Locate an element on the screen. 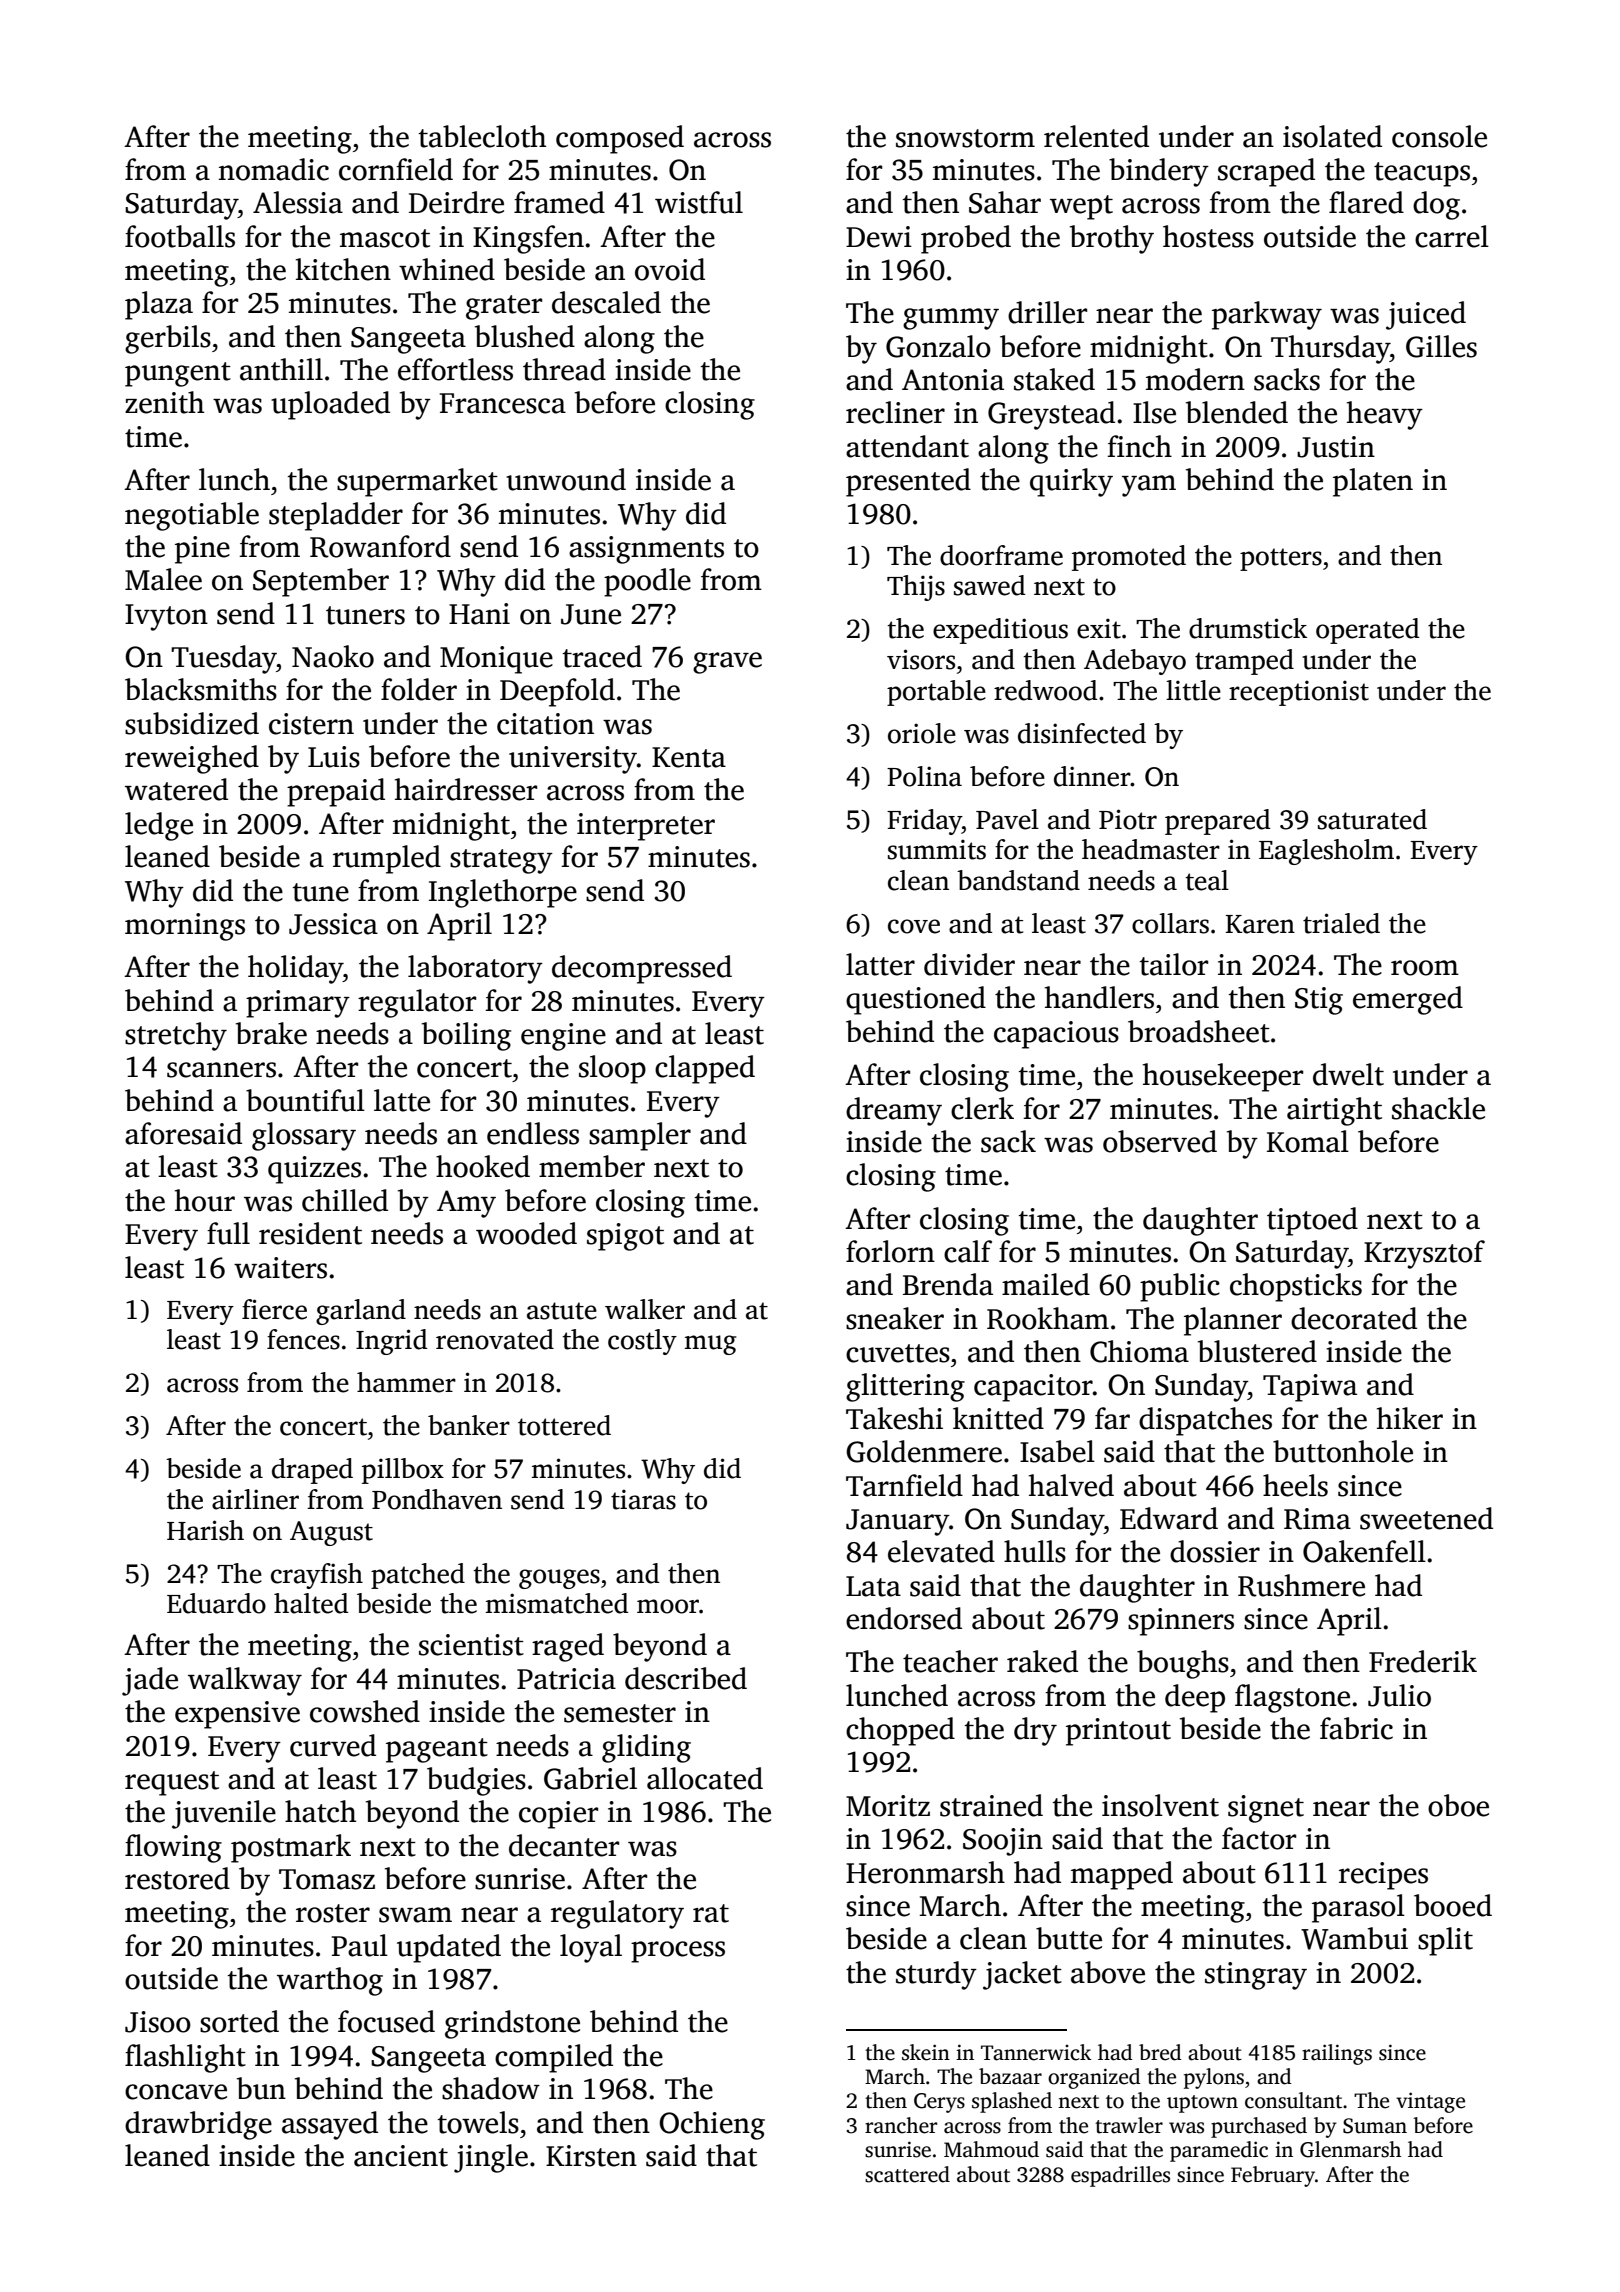 The width and height of the screenshot is (1620, 2292). hammer is located at coordinates (406, 1382).
